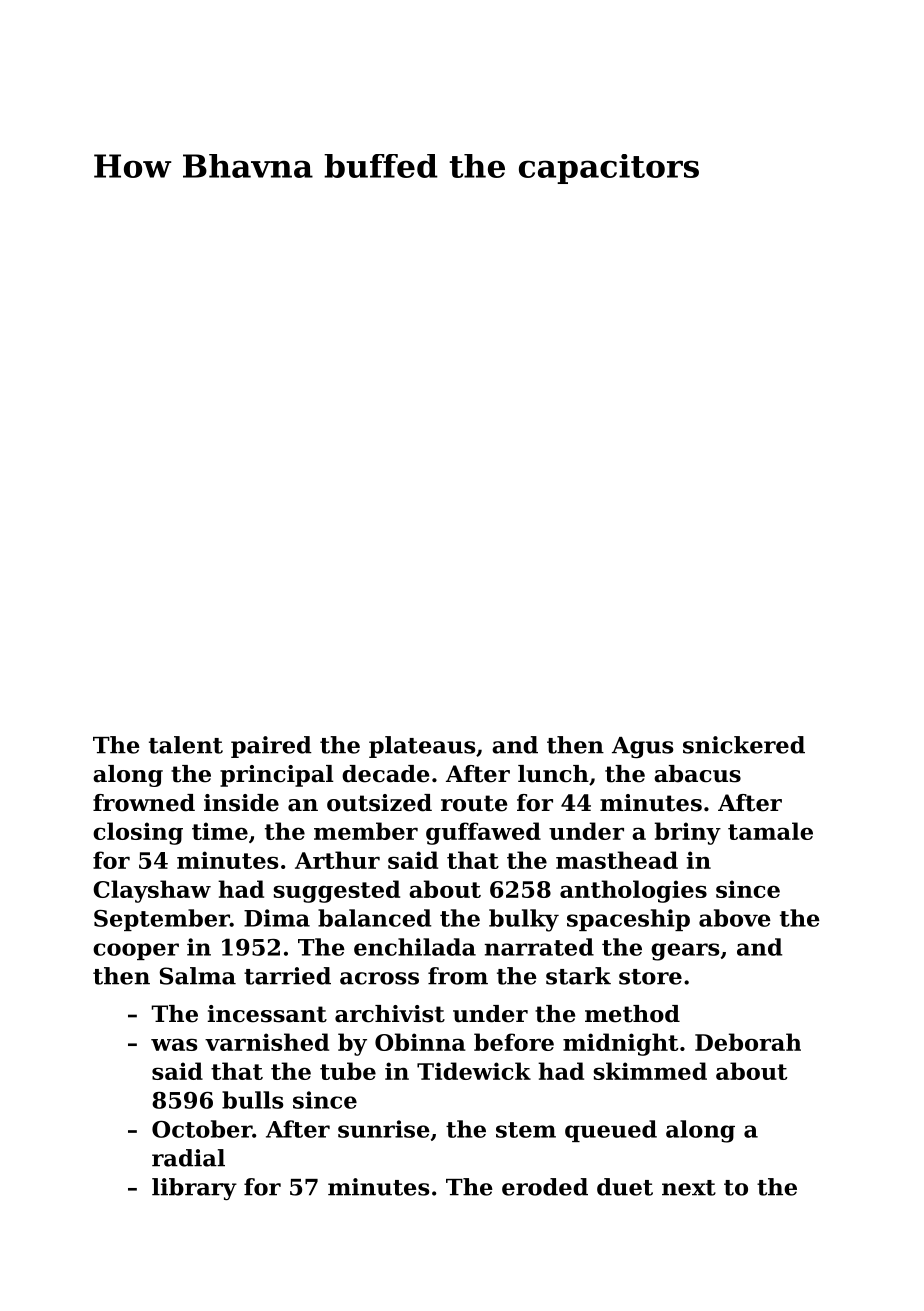  I want to click on bulky, so click(524, 920).
